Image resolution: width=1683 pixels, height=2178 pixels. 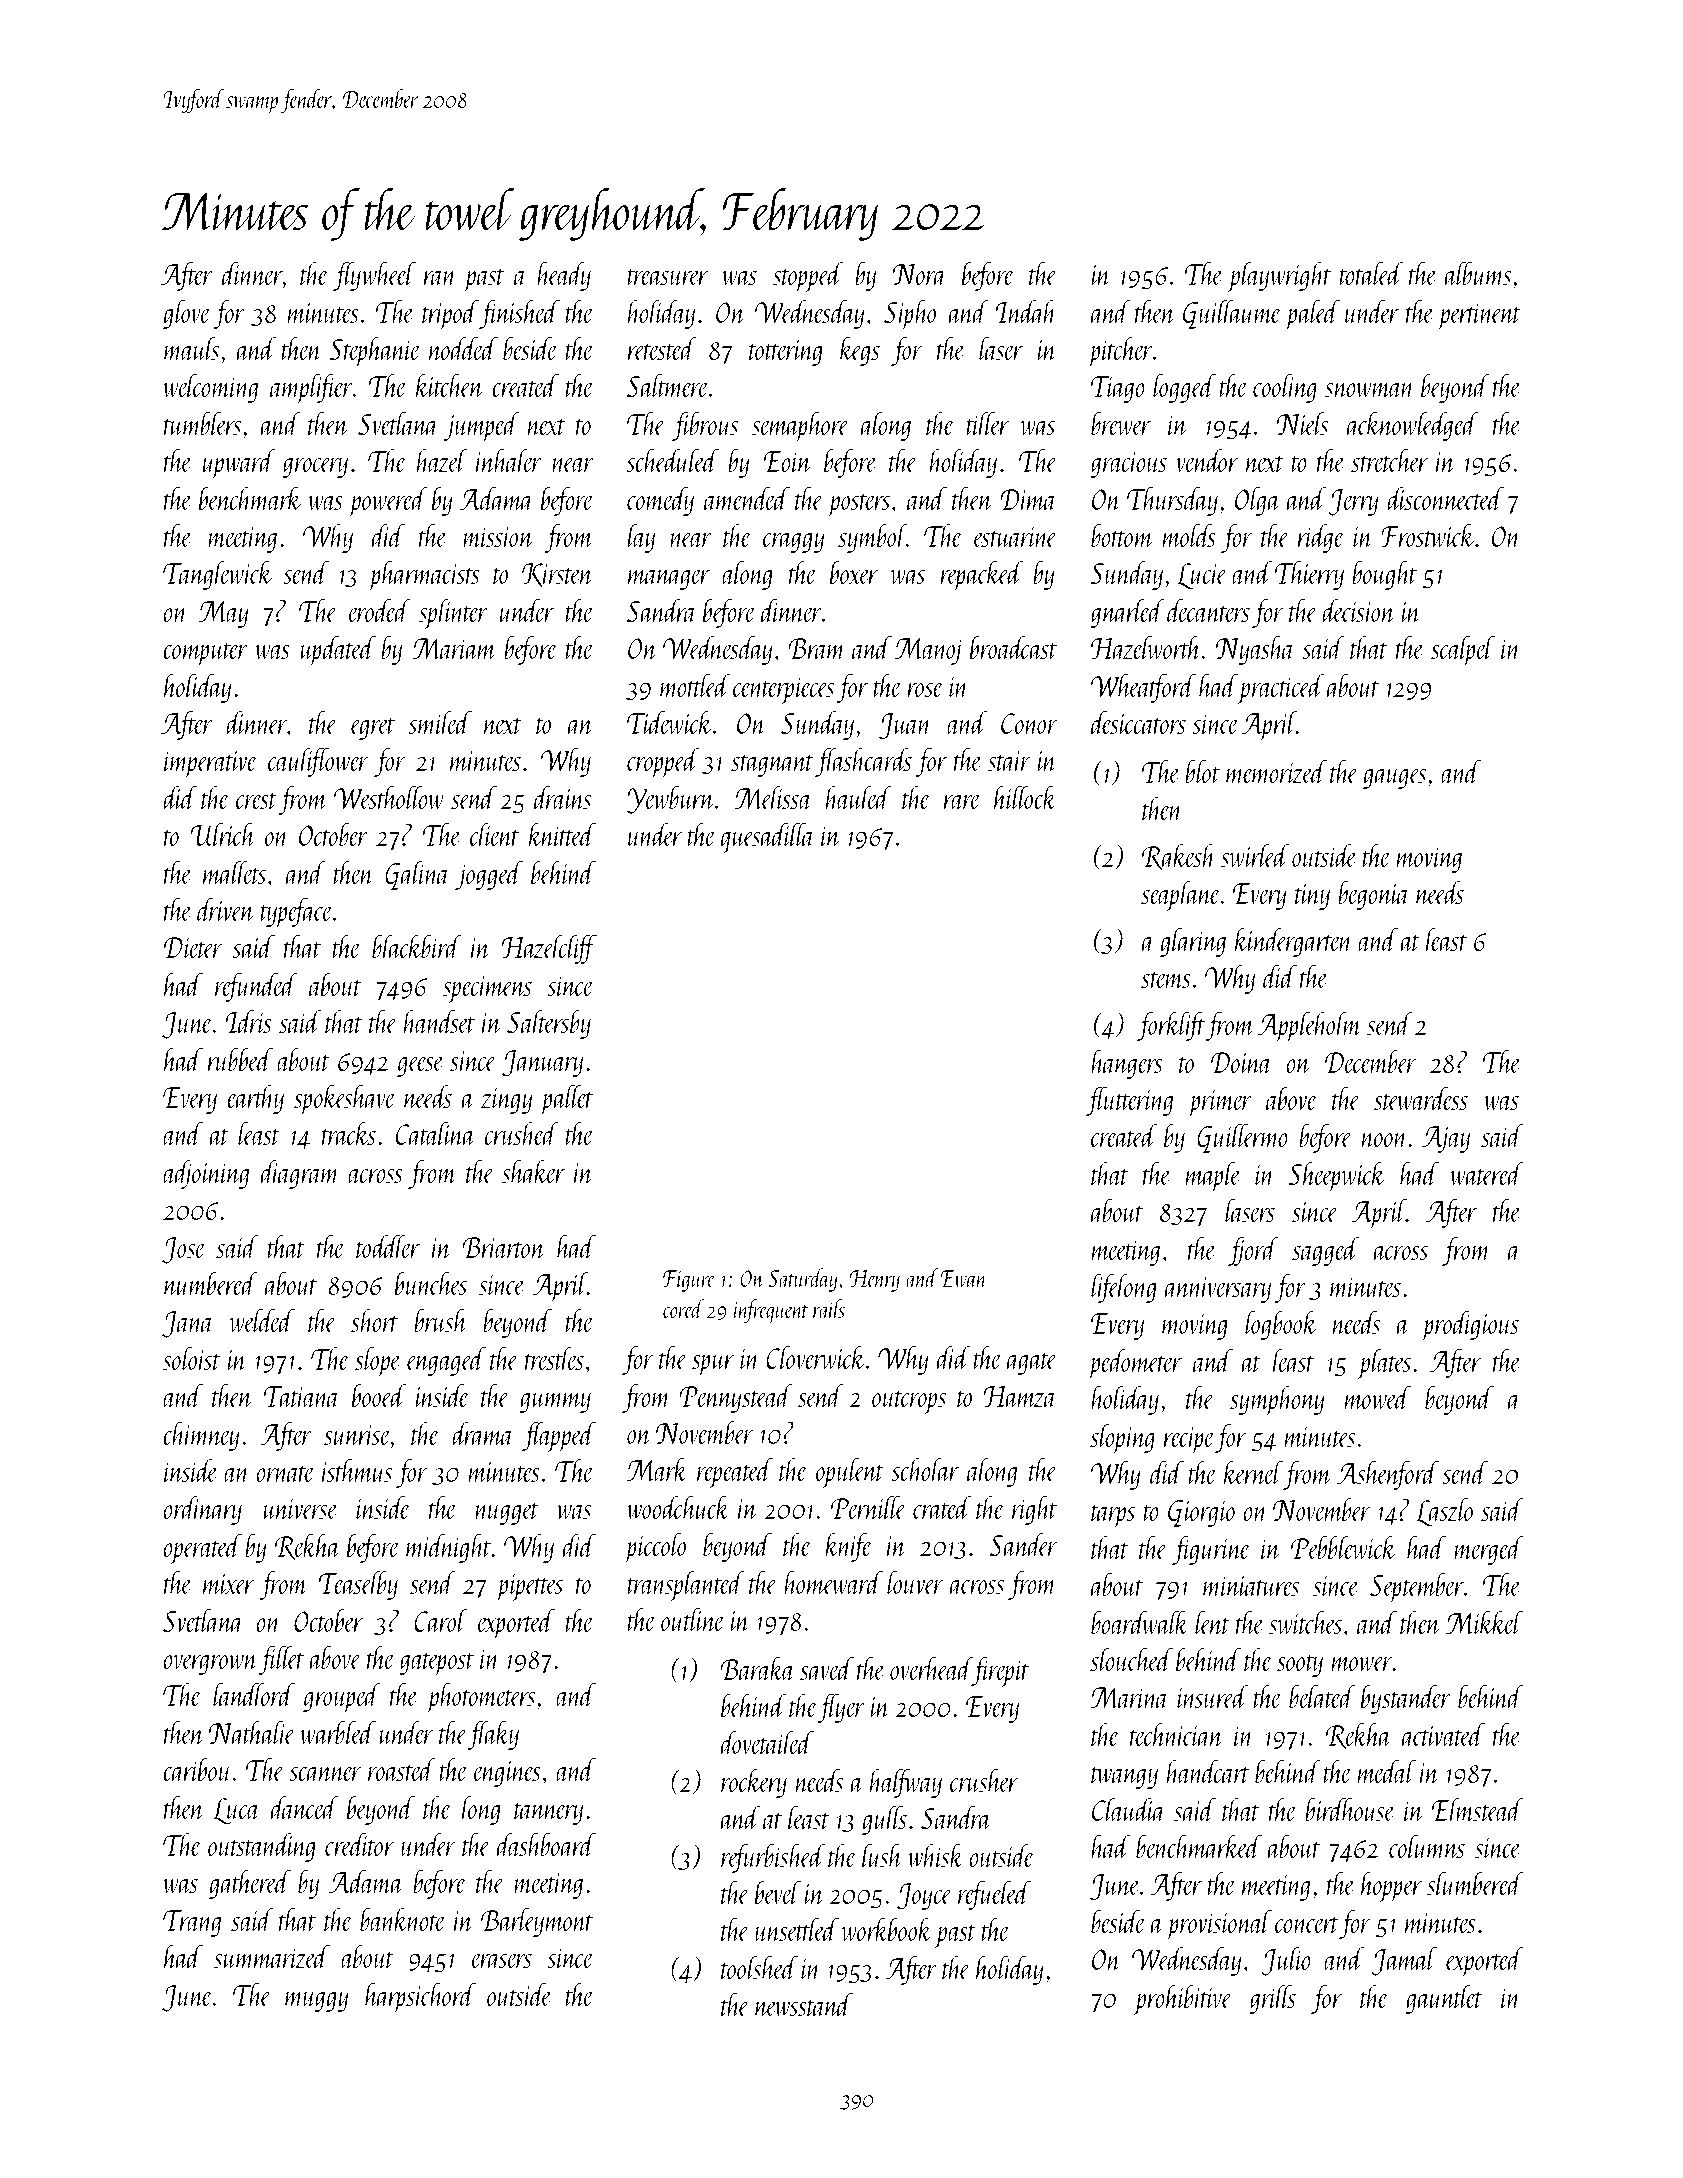 What do you see at coordinates (1285, 388) in the page?
I see `cooling` at bounding box center [1285, 388].
